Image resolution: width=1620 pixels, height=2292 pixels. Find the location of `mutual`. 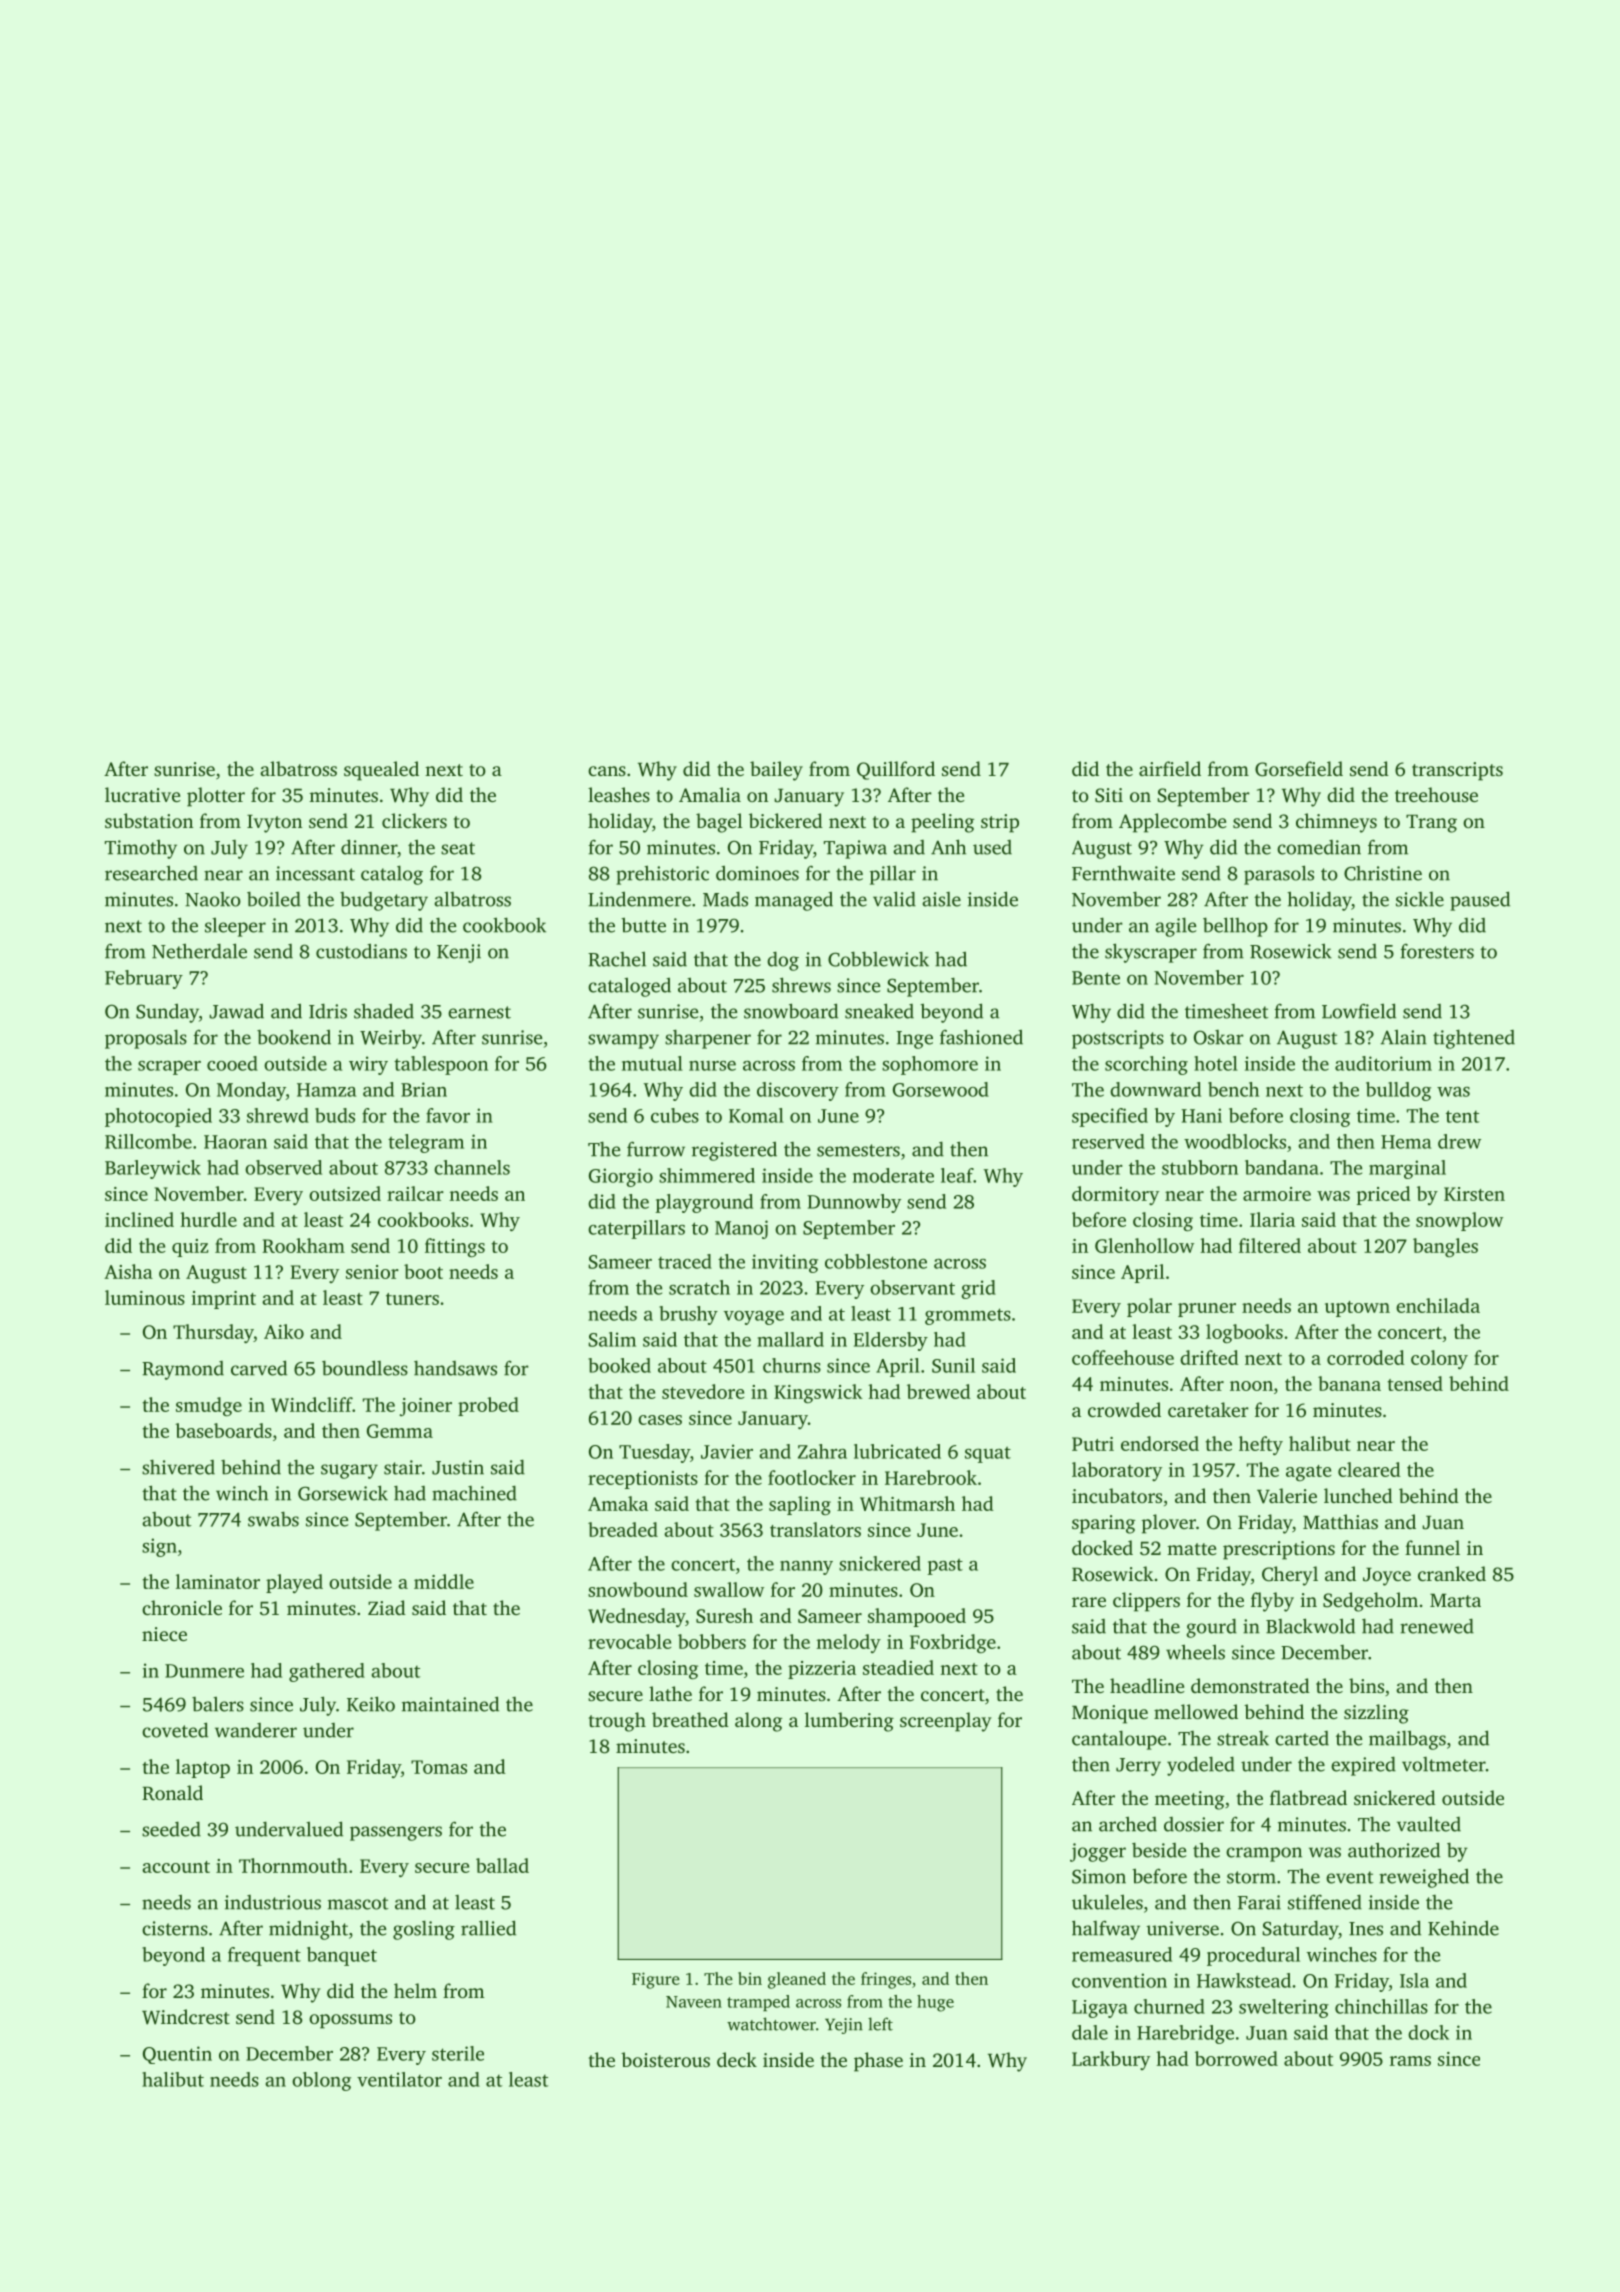

mutual is located at coordinates (652, 1063).
